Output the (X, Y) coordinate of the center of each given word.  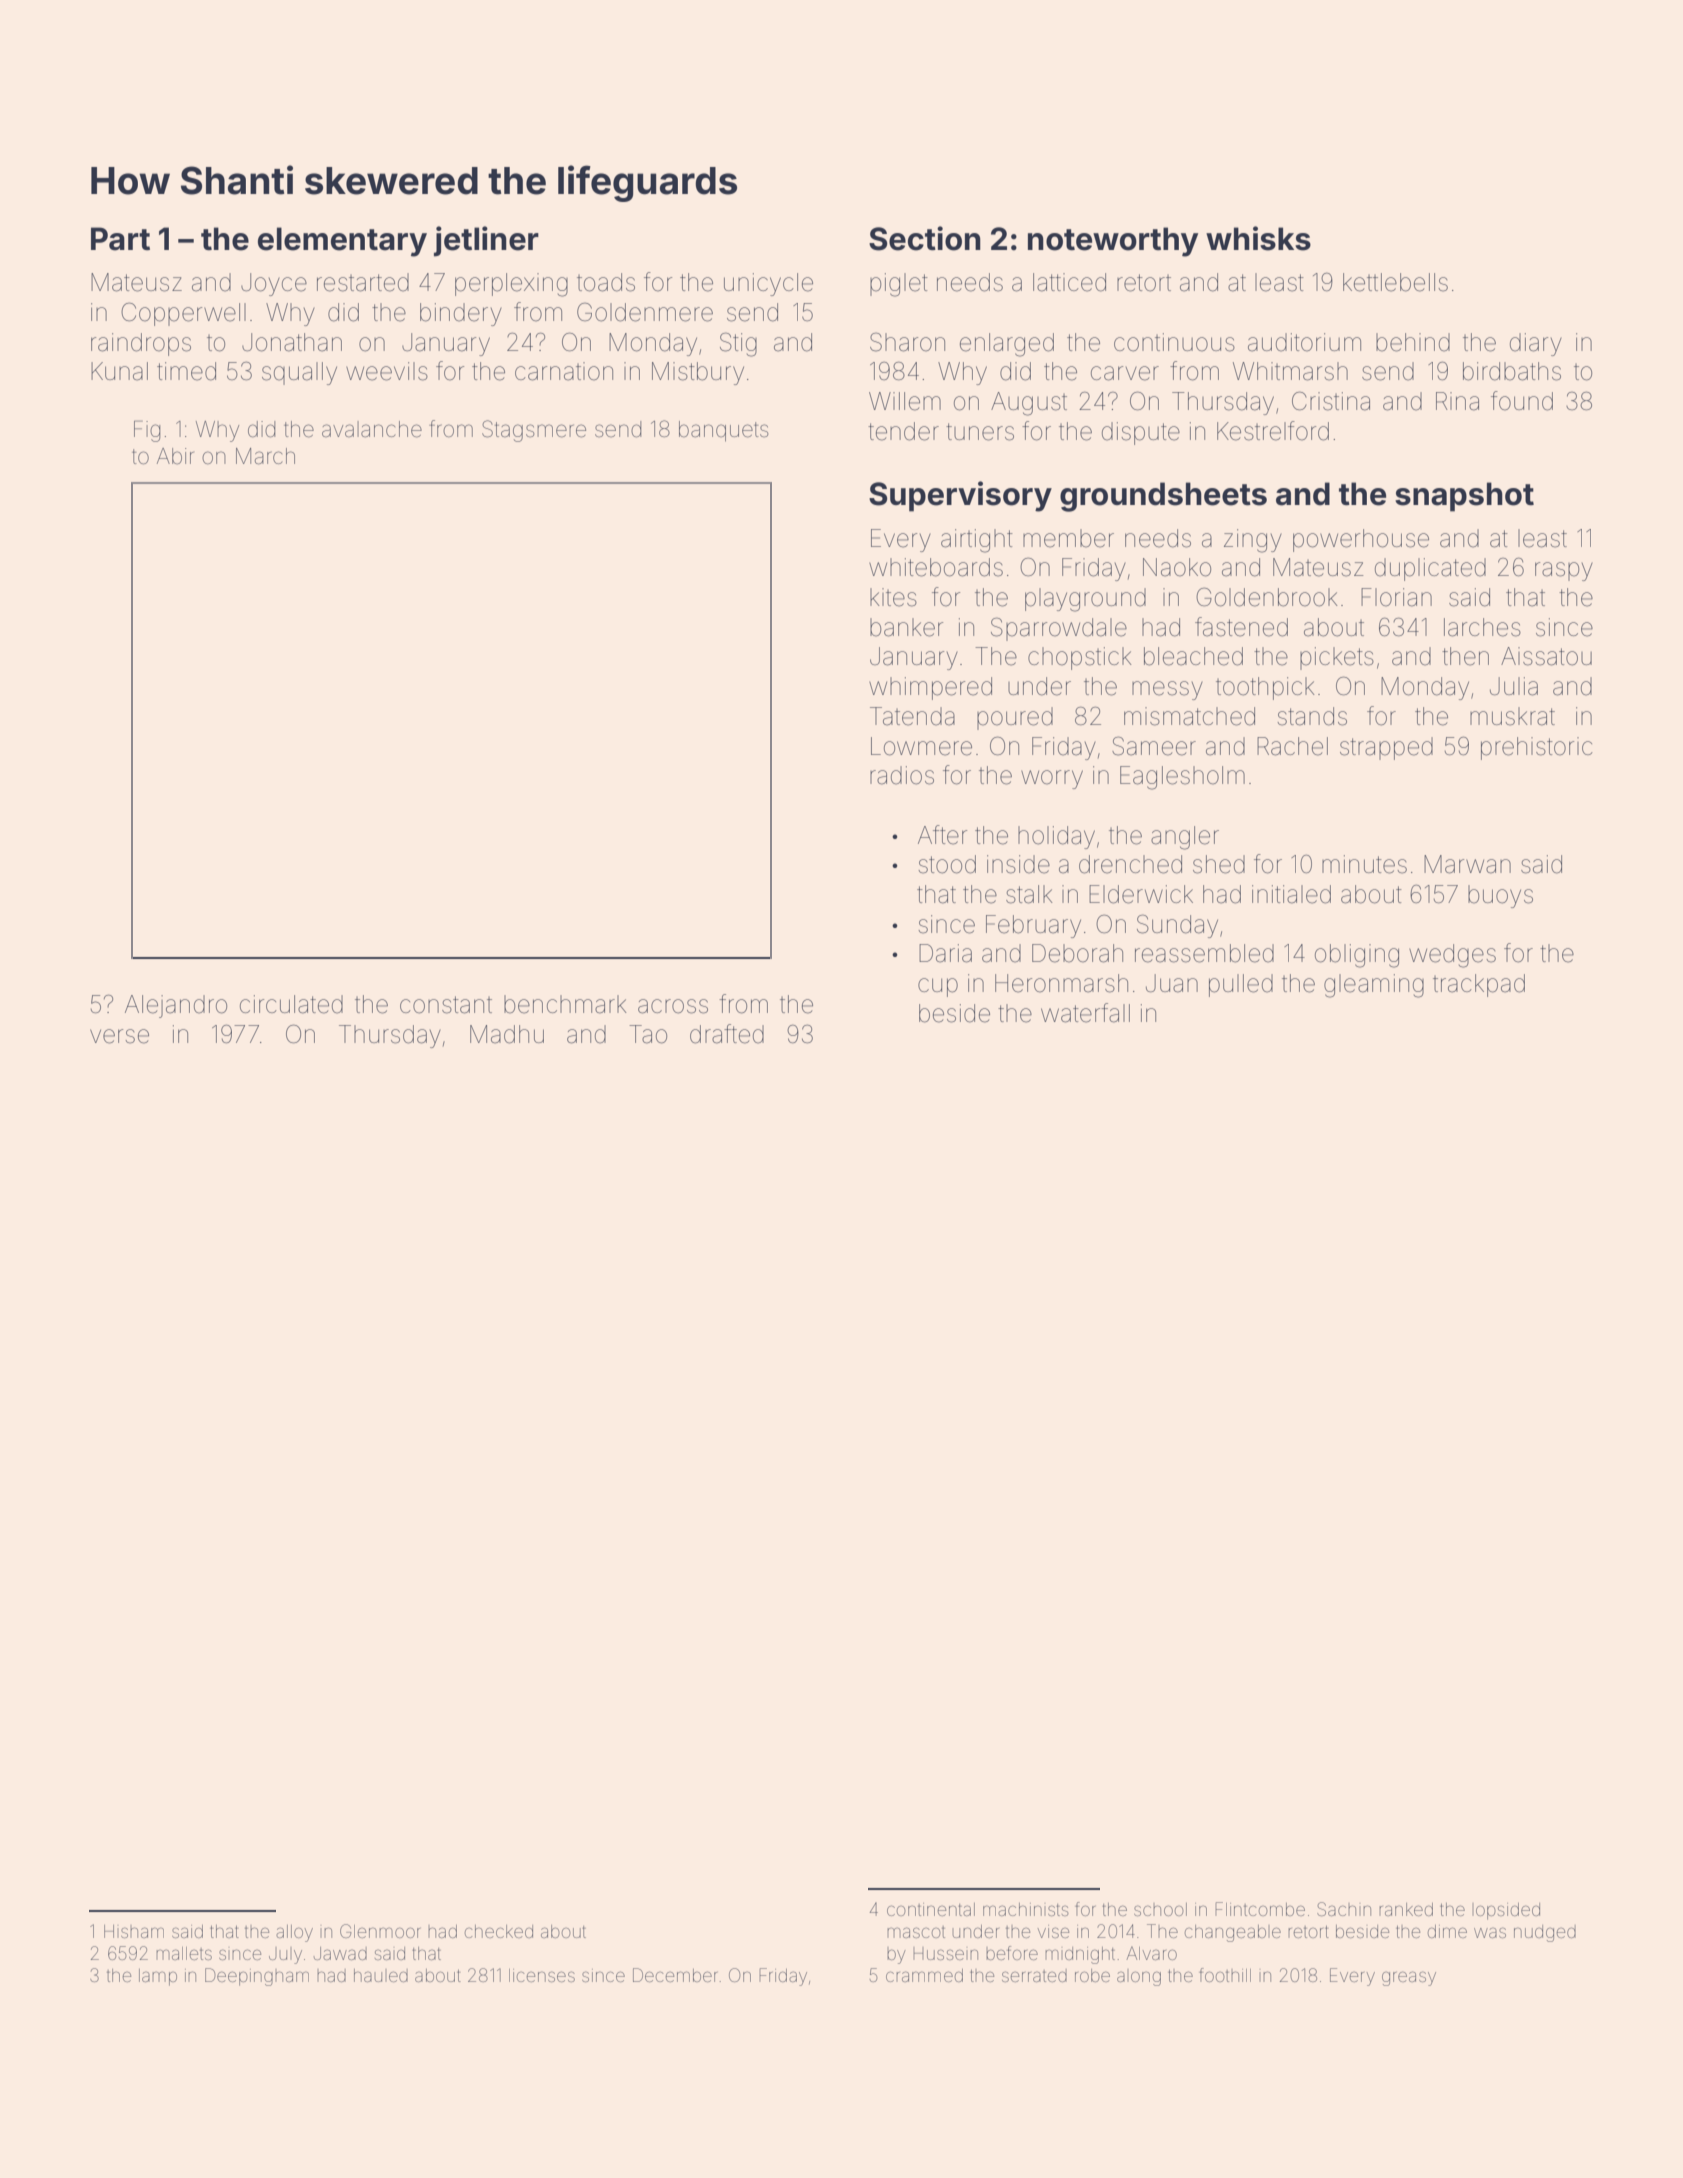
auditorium (1304, 342)
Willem (905, 401)
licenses (542, 1975)
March (265, 456)
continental (931, 1909)
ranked (1406, 1909)
